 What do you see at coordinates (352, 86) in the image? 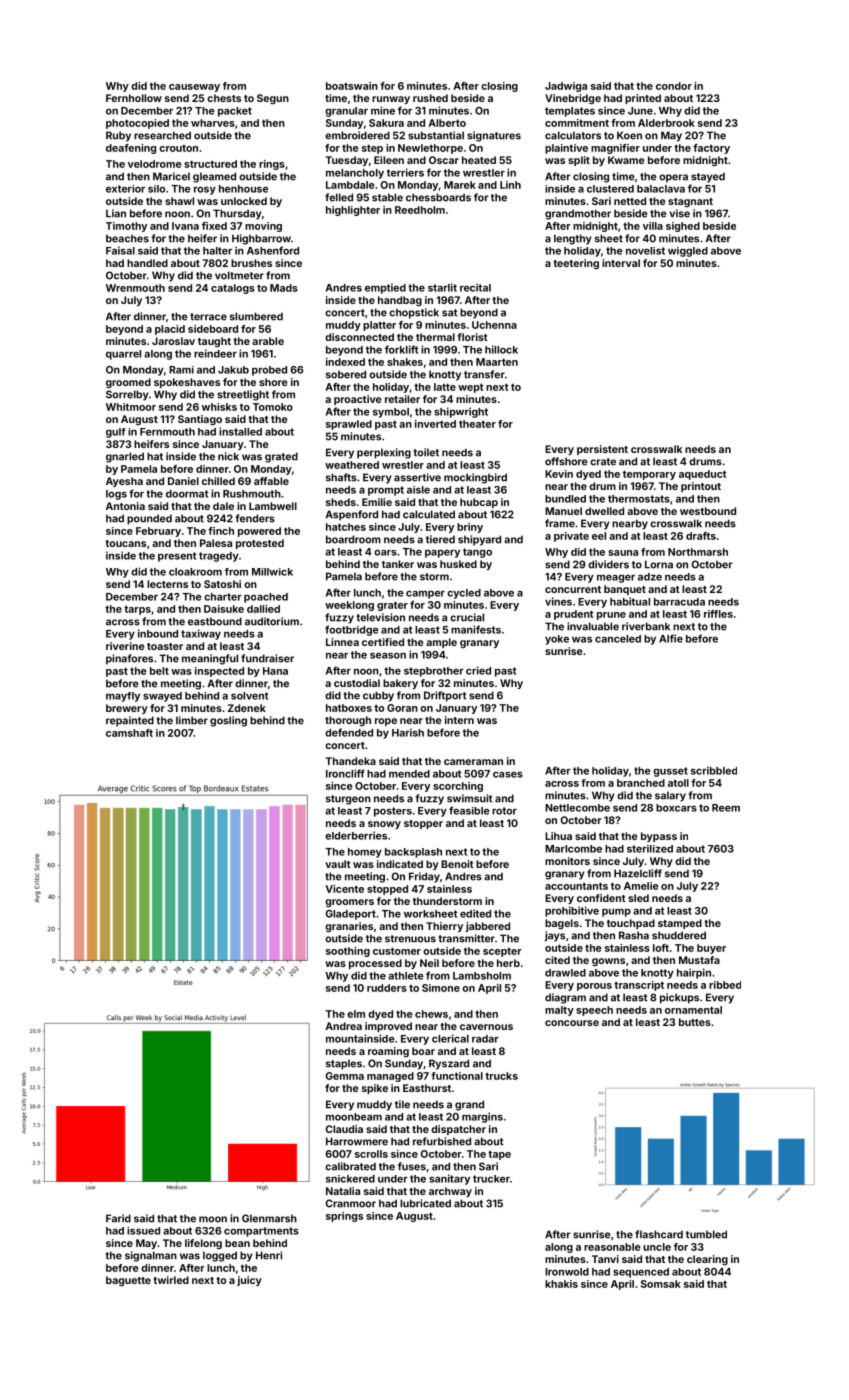
I see `boatswain` at bounding box center [352, 86].
